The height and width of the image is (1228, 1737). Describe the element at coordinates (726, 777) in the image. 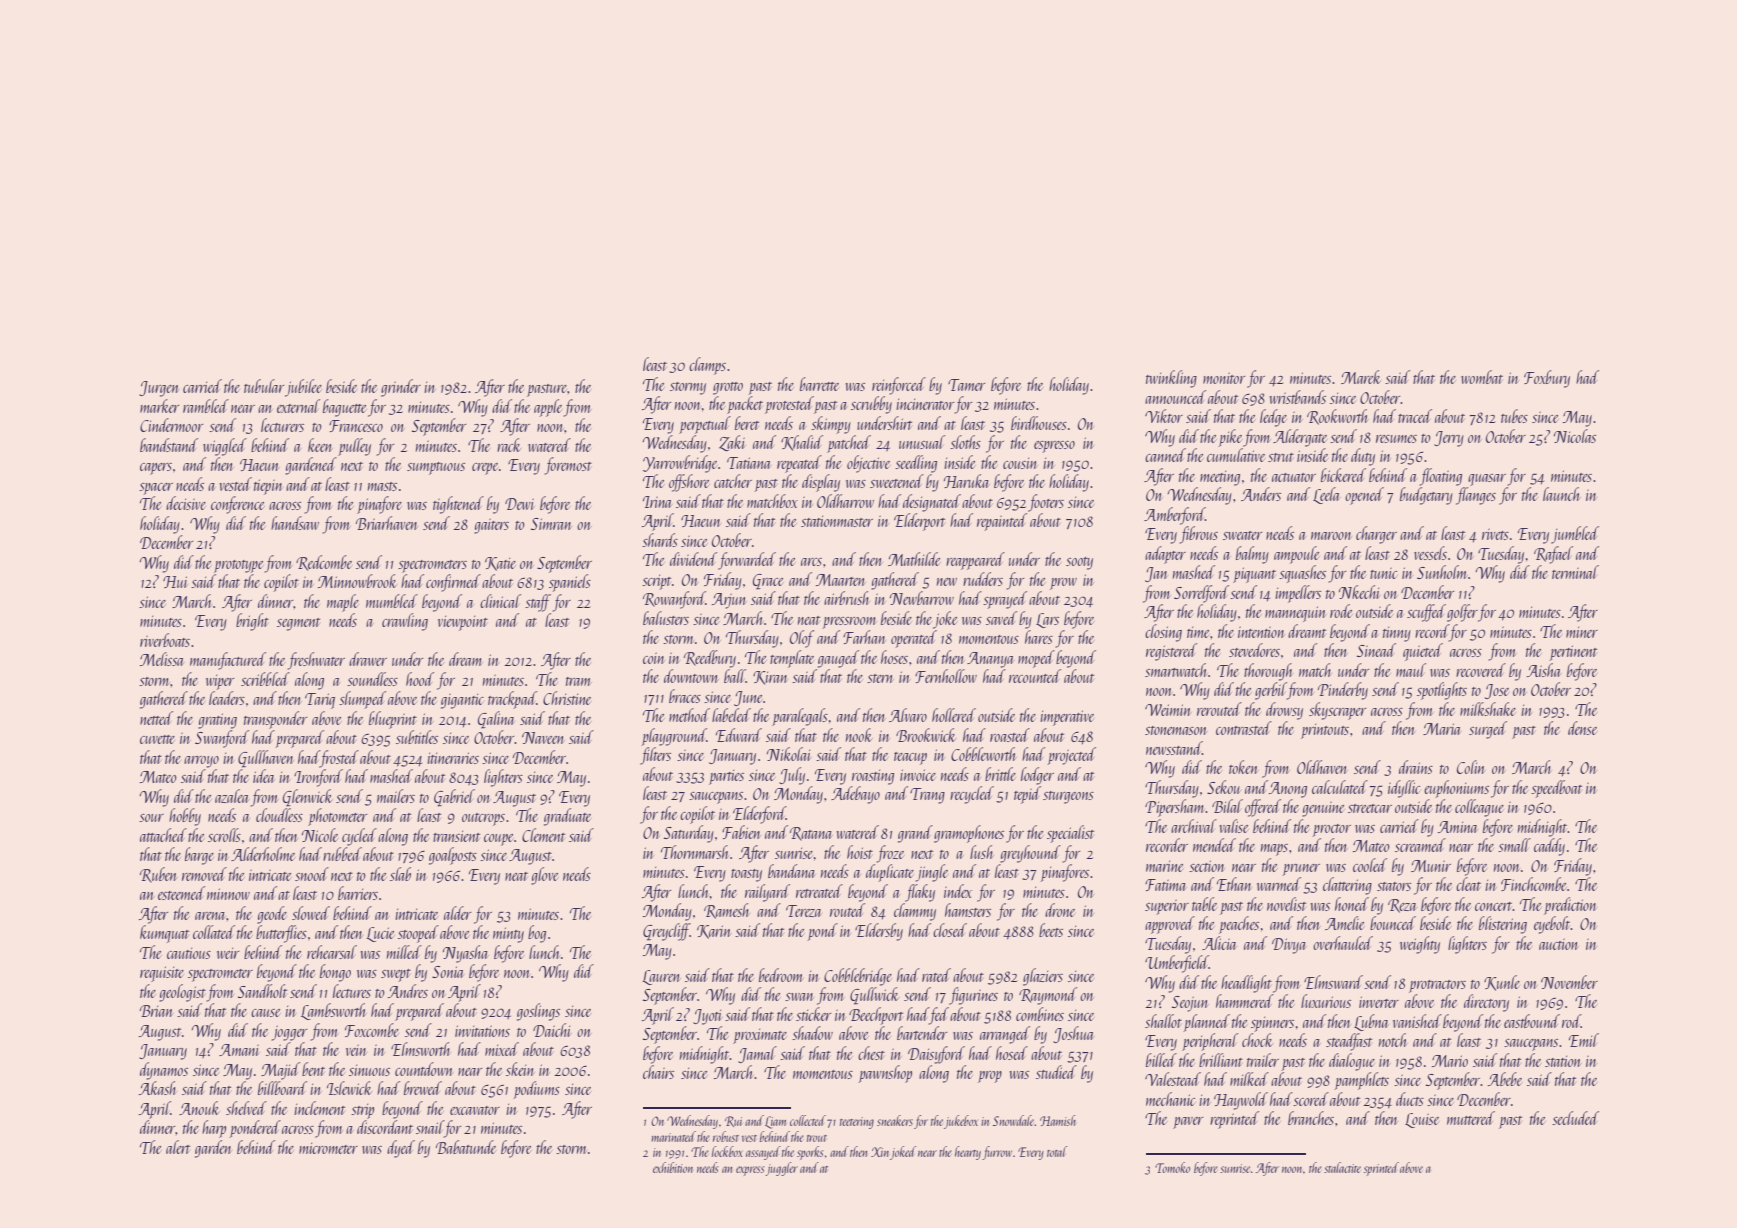

I see `parties` at that location.
